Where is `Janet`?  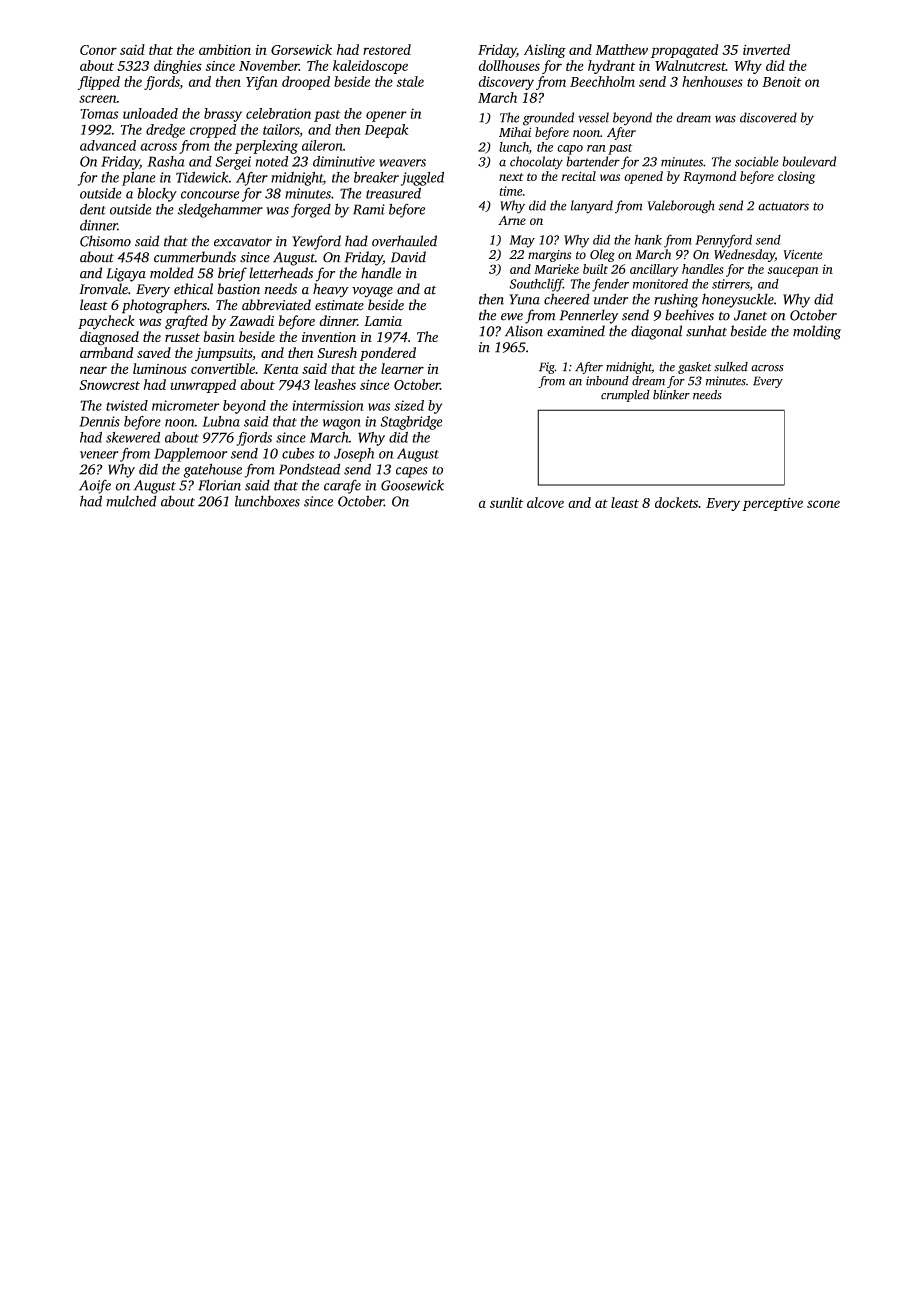 Janet is located at coordinates (750, 315).
